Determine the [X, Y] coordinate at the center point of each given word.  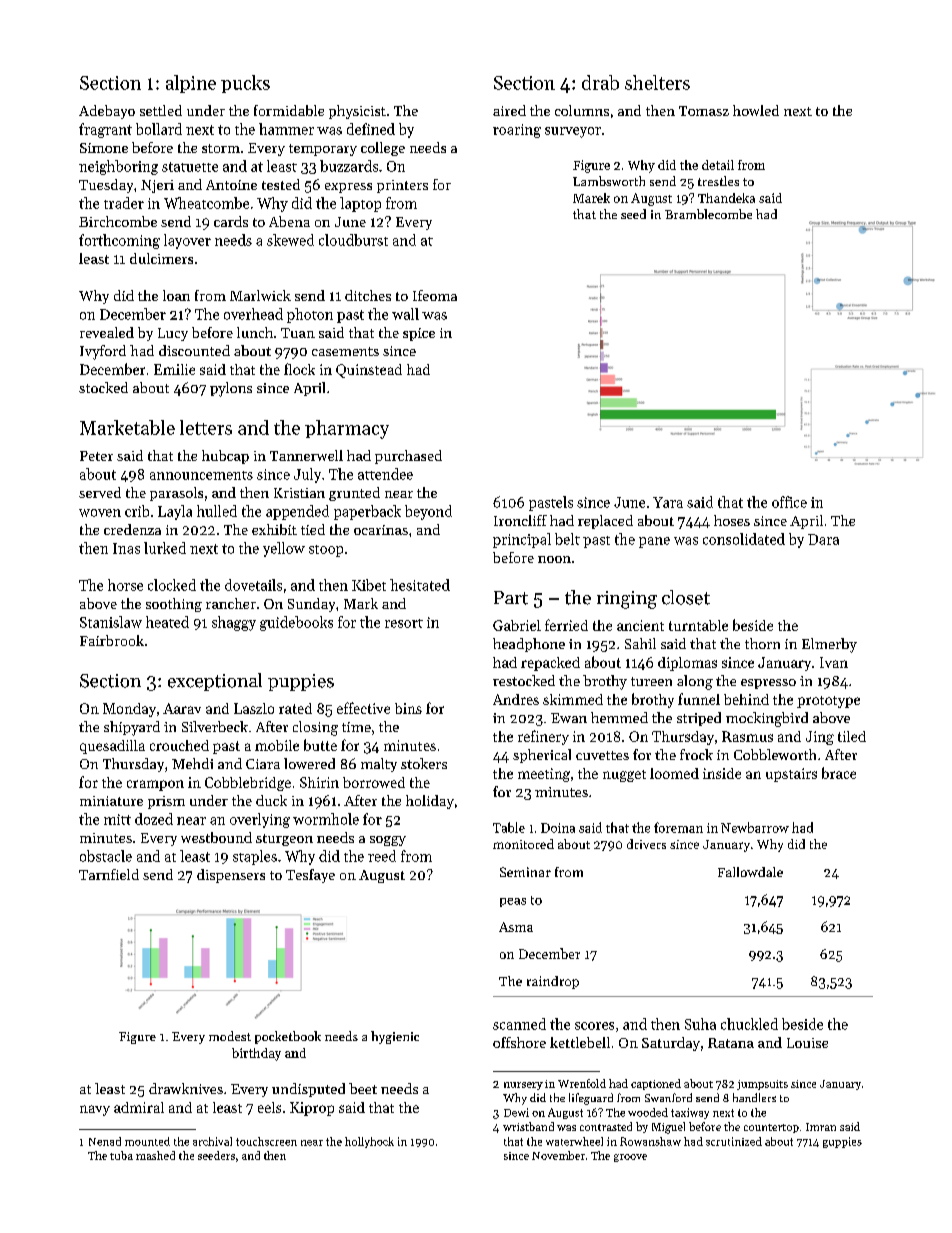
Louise [807, 1043]
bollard [159, 129]
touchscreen [266, 1141]
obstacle [106, 856]
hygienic [395, 1037]
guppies [842, 1142]
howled [756, 110]
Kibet [369, 585]
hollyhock [369, 1142]
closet [686, 597]
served [100, 492]
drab [600, 82]
